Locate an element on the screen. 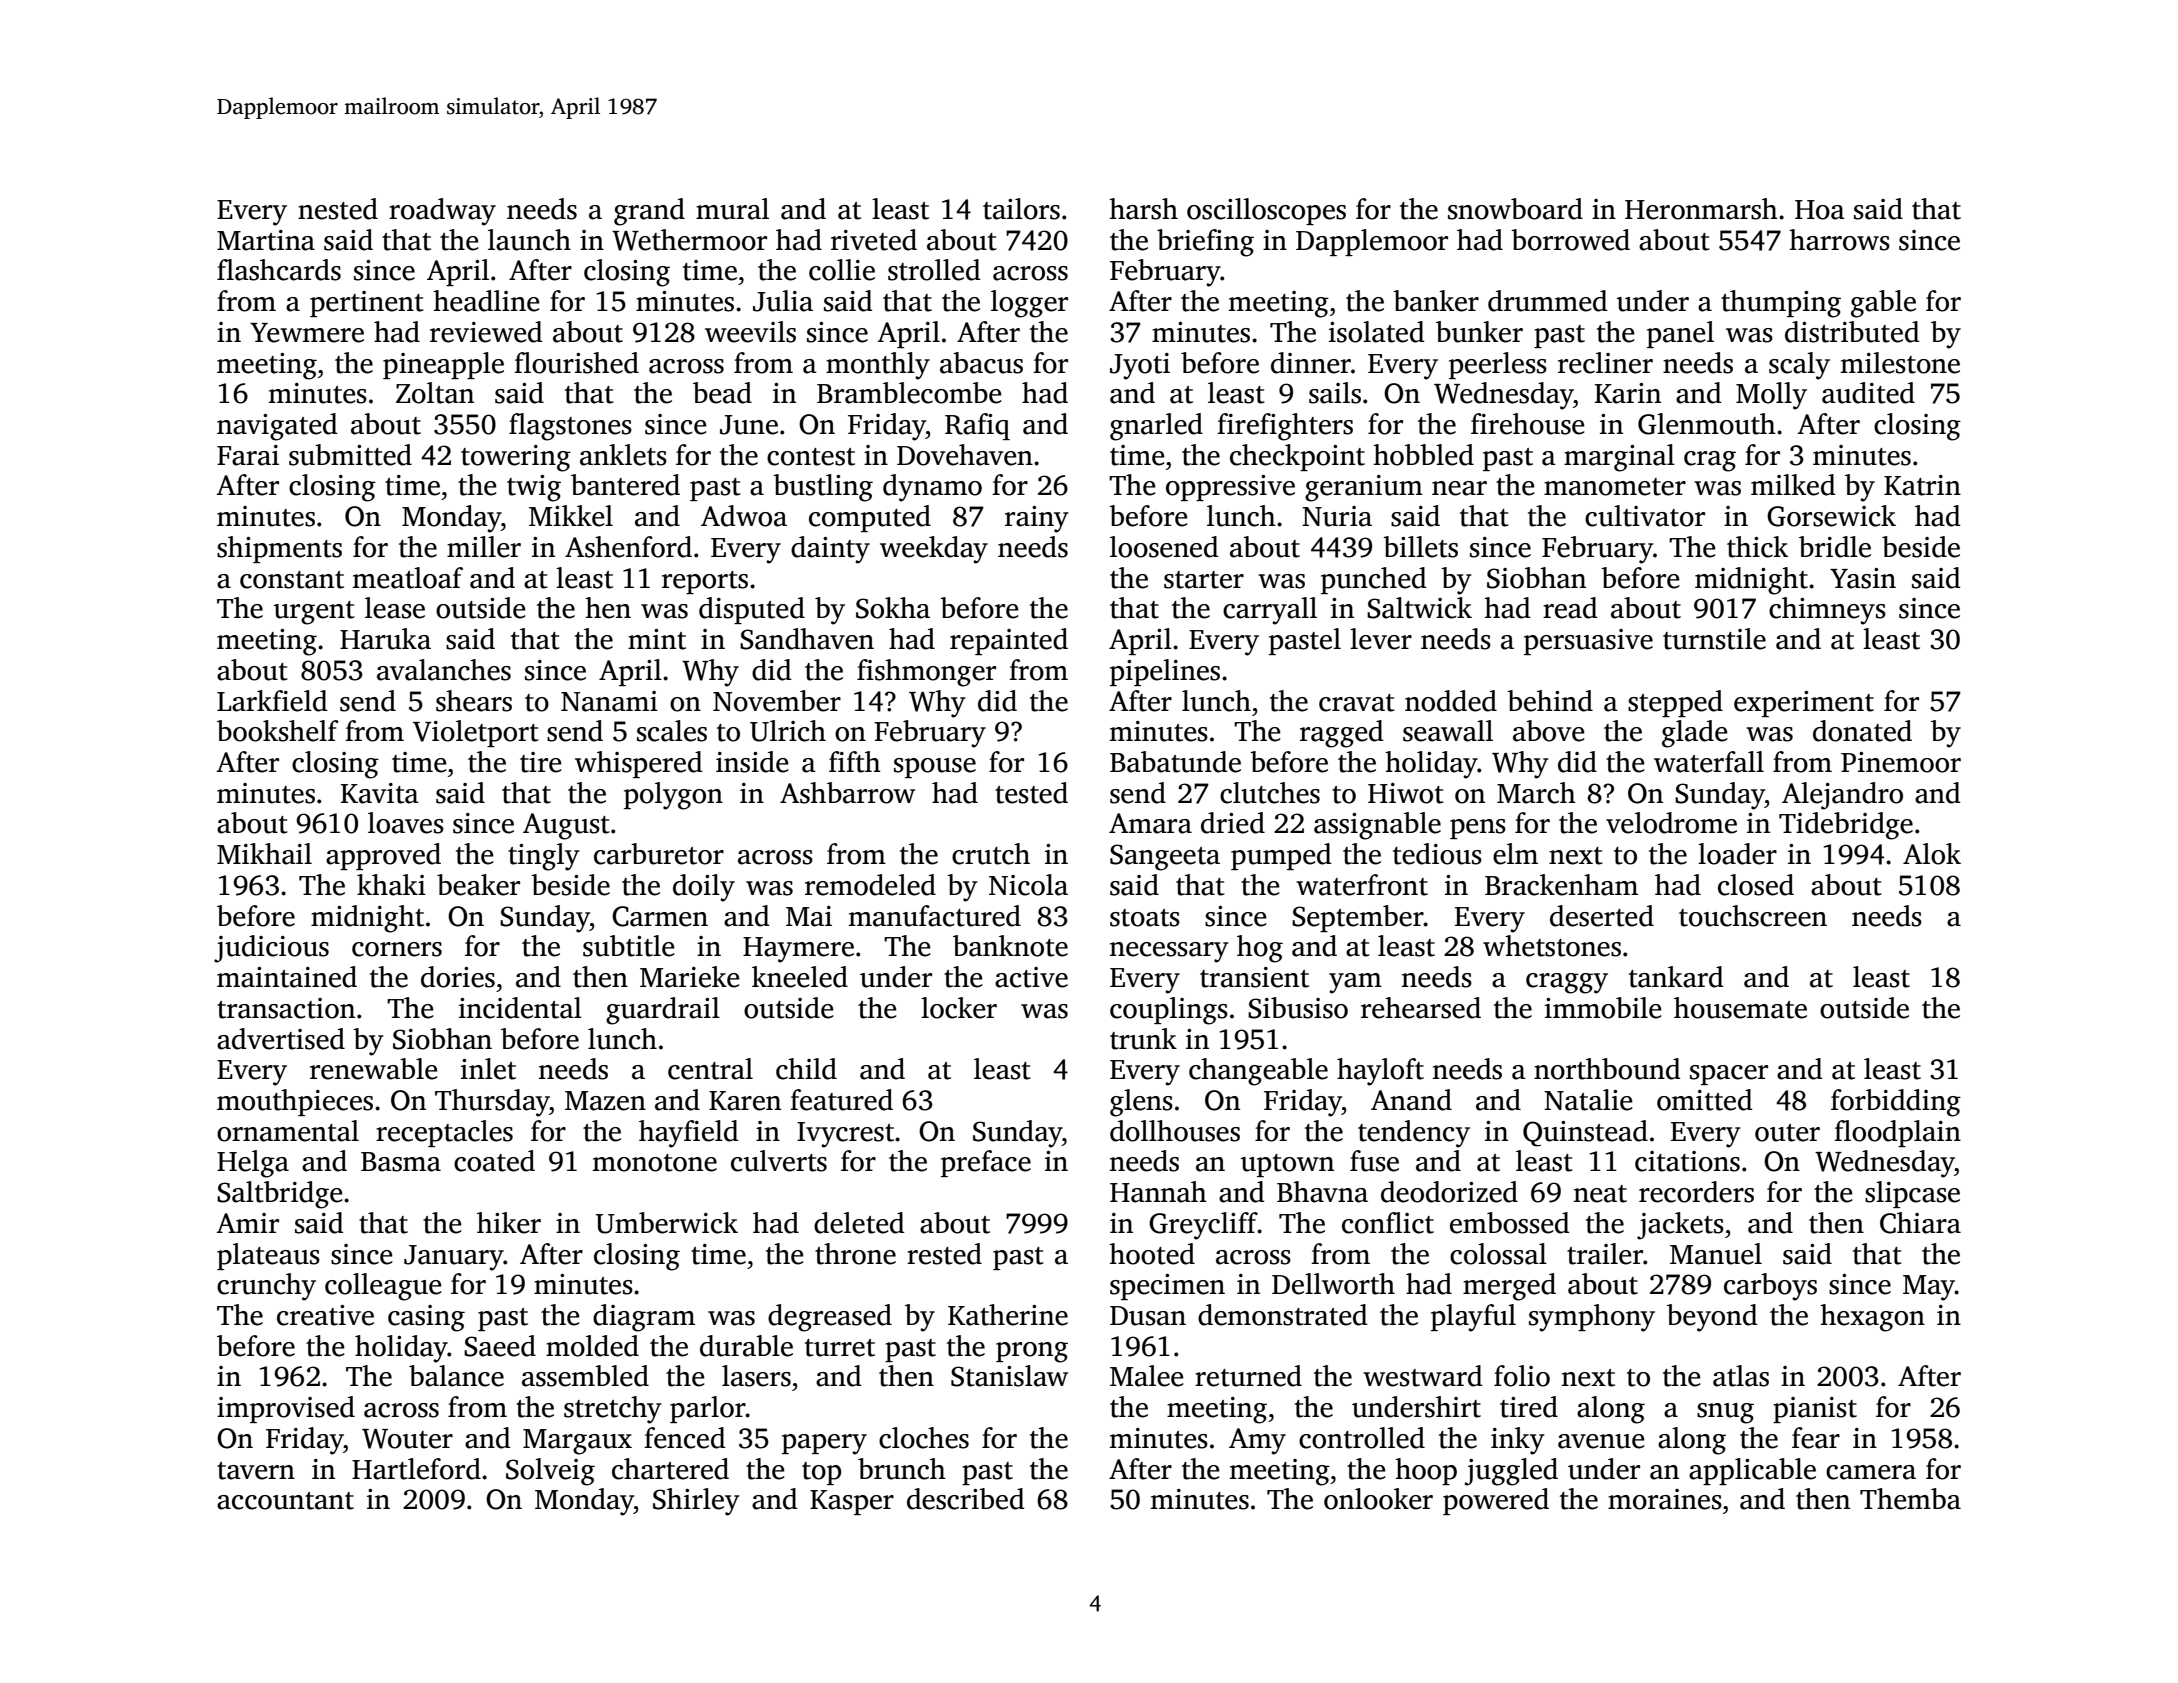 Image resolution: width=2178 pixels, height=1683 pixels. avalanches is located at coordinates (444, 670).
